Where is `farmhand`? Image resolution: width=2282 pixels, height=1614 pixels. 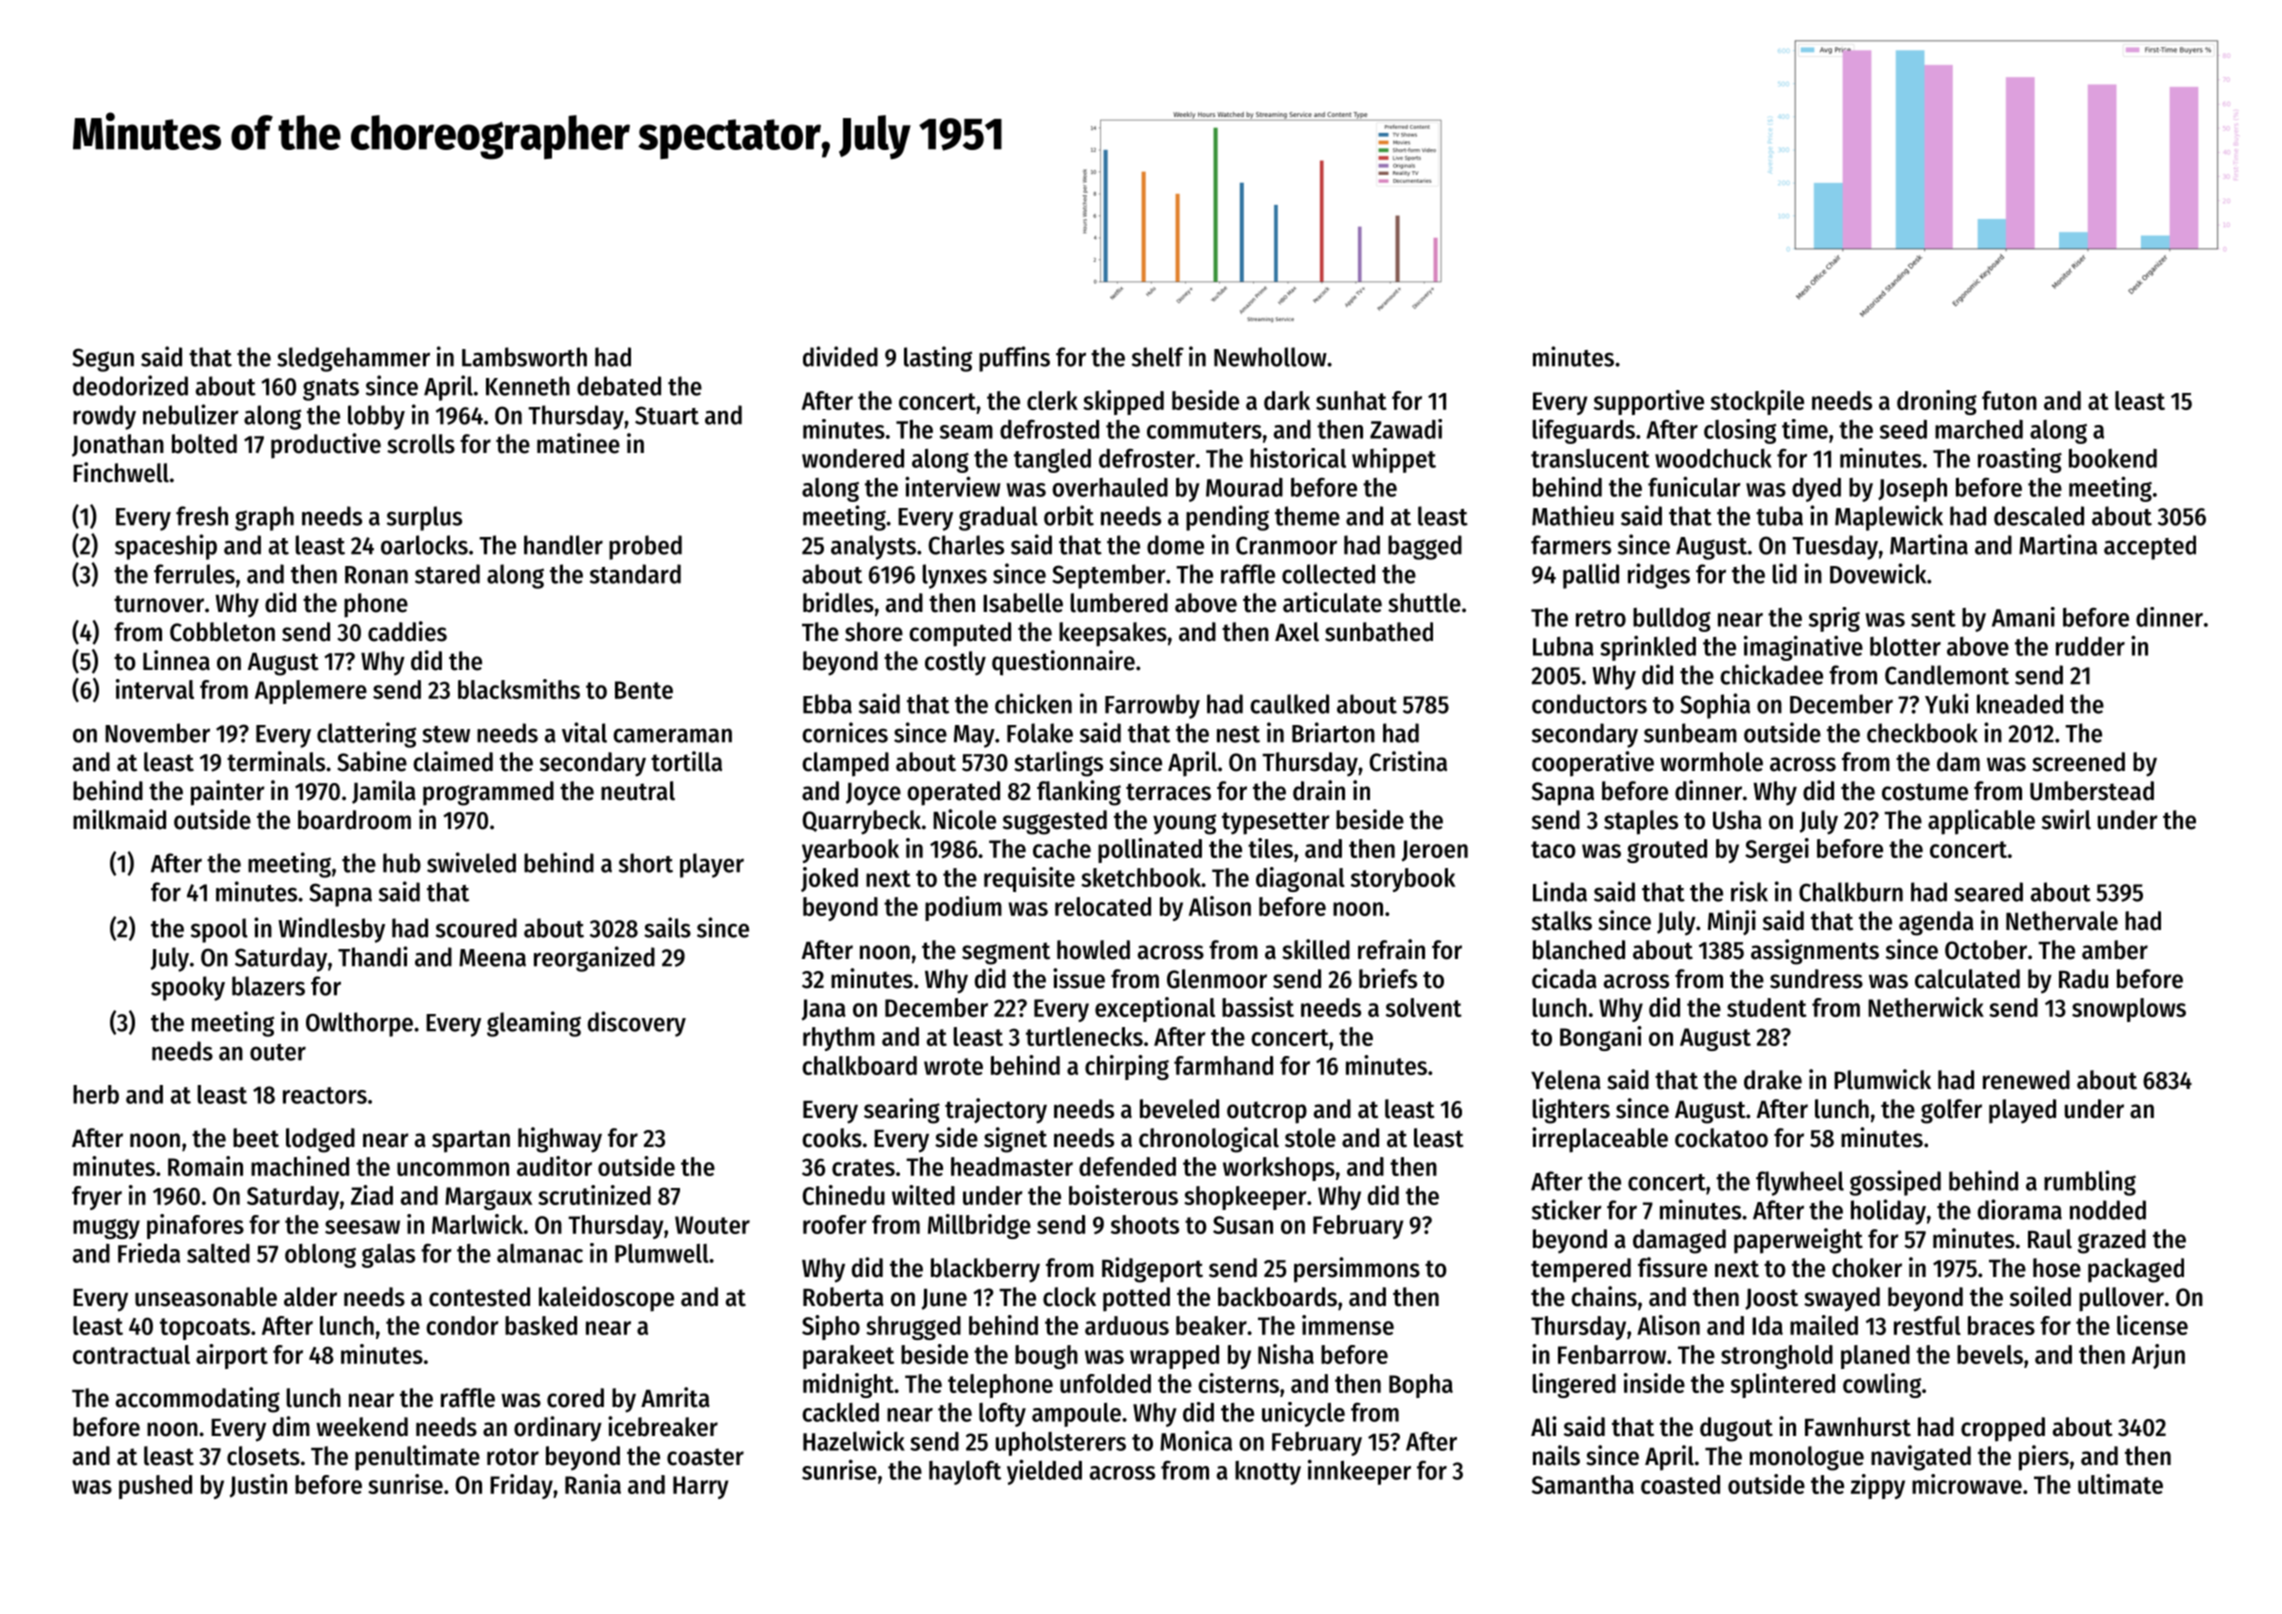
farmhand is located at coordinates (1223, 1065).
